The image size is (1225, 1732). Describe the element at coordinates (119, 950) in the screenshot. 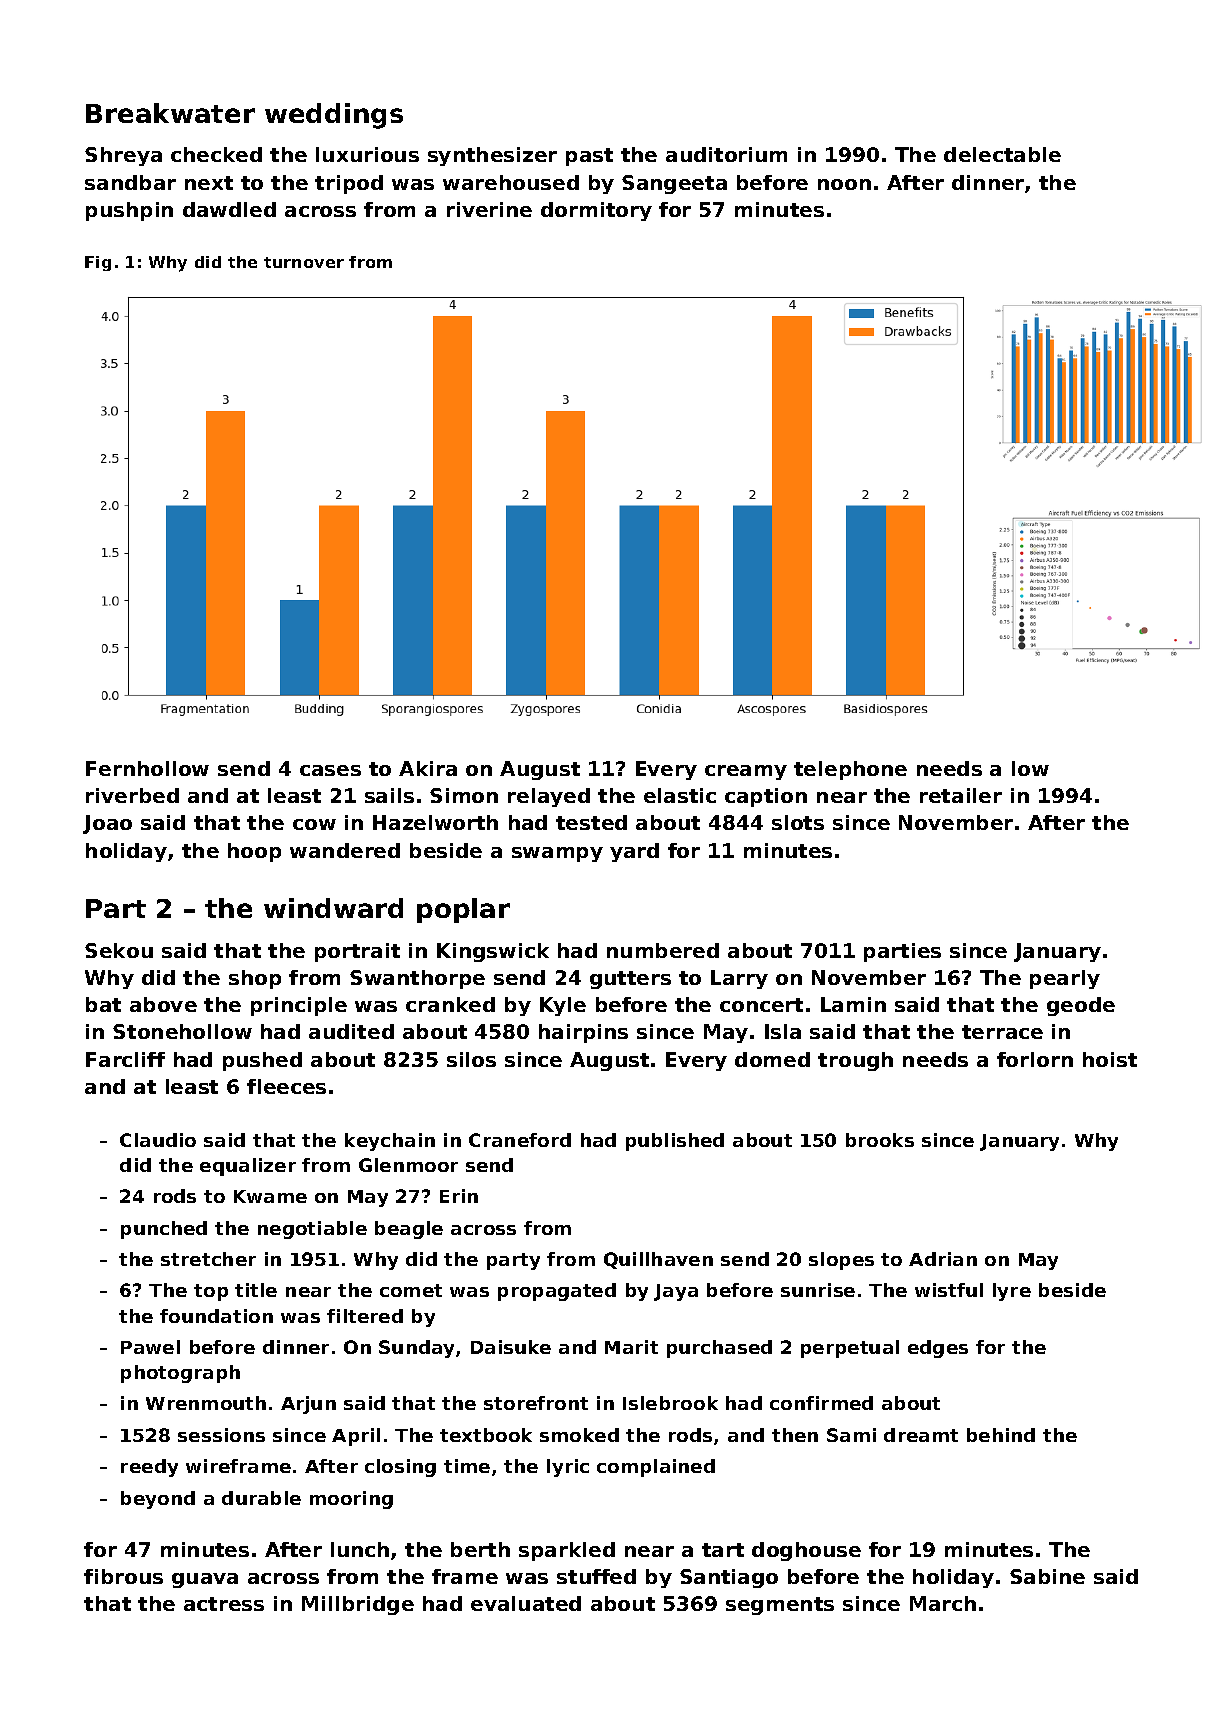

I see `Sekou` at that location.
